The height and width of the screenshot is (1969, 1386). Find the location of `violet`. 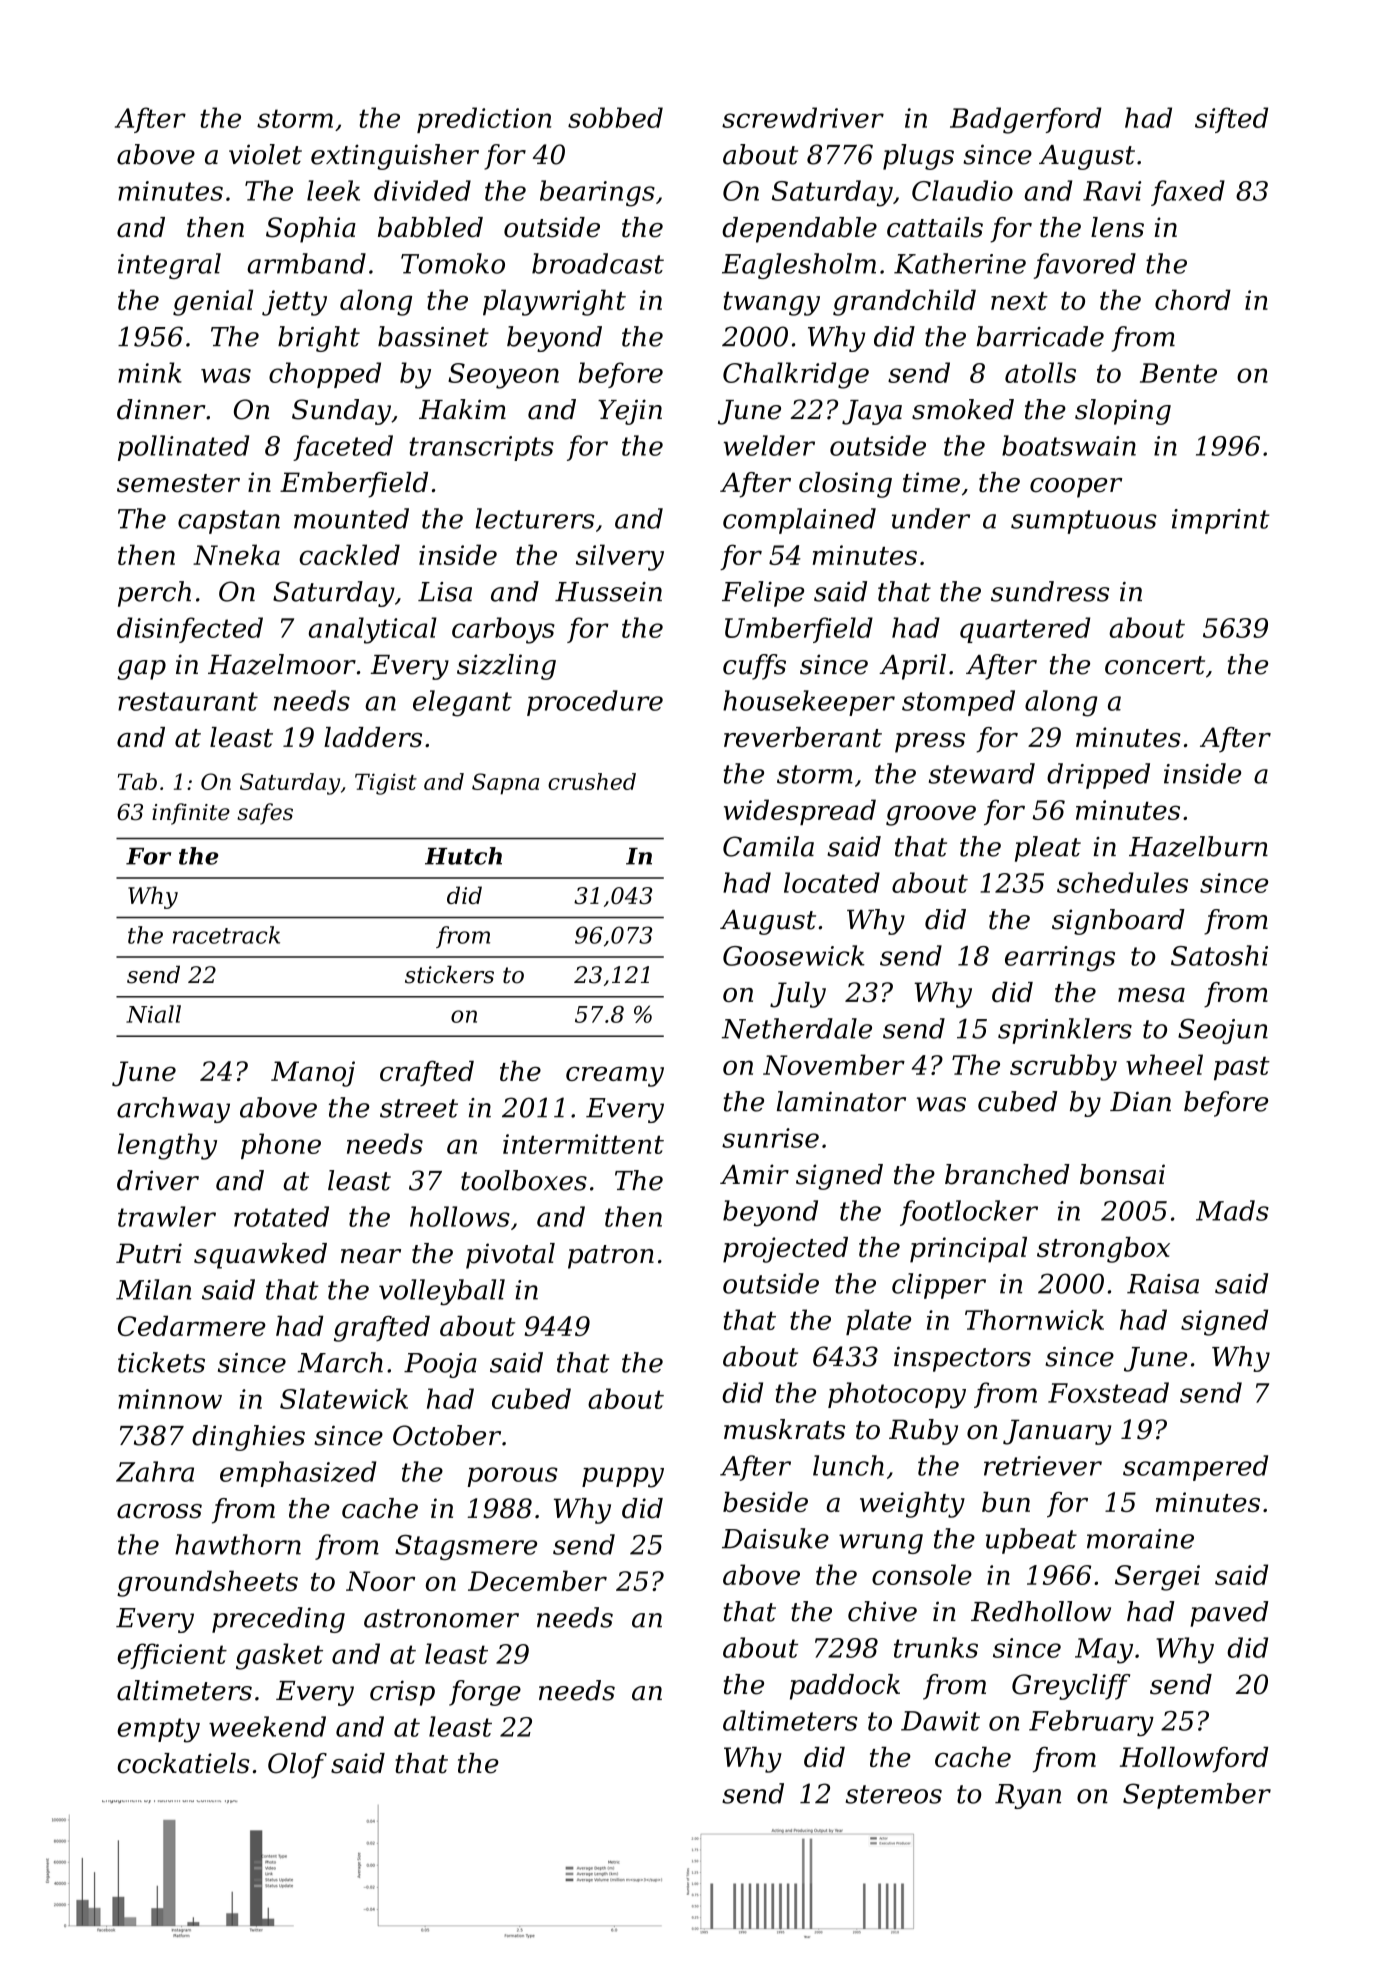

violet is located at coordinates (265, 154).
